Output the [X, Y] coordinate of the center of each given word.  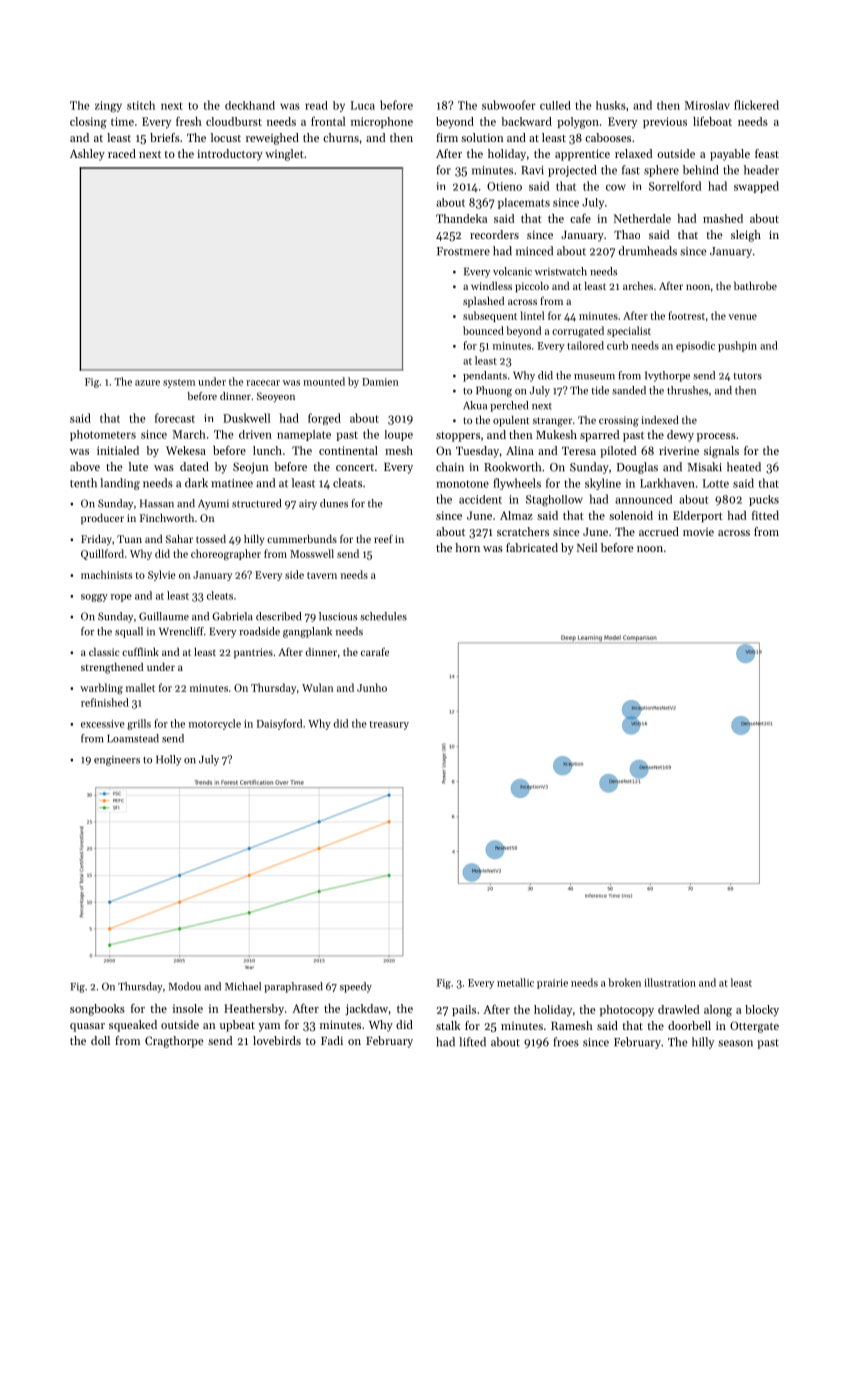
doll [100, 1040]
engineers [117, 761]
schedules [383, 616]
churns [341, 137]
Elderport [698, 516]
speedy [356, 987]
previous [665, 122]
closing [88, 123]
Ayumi [213, 504]
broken [624, 982]
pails [464, 1010]
